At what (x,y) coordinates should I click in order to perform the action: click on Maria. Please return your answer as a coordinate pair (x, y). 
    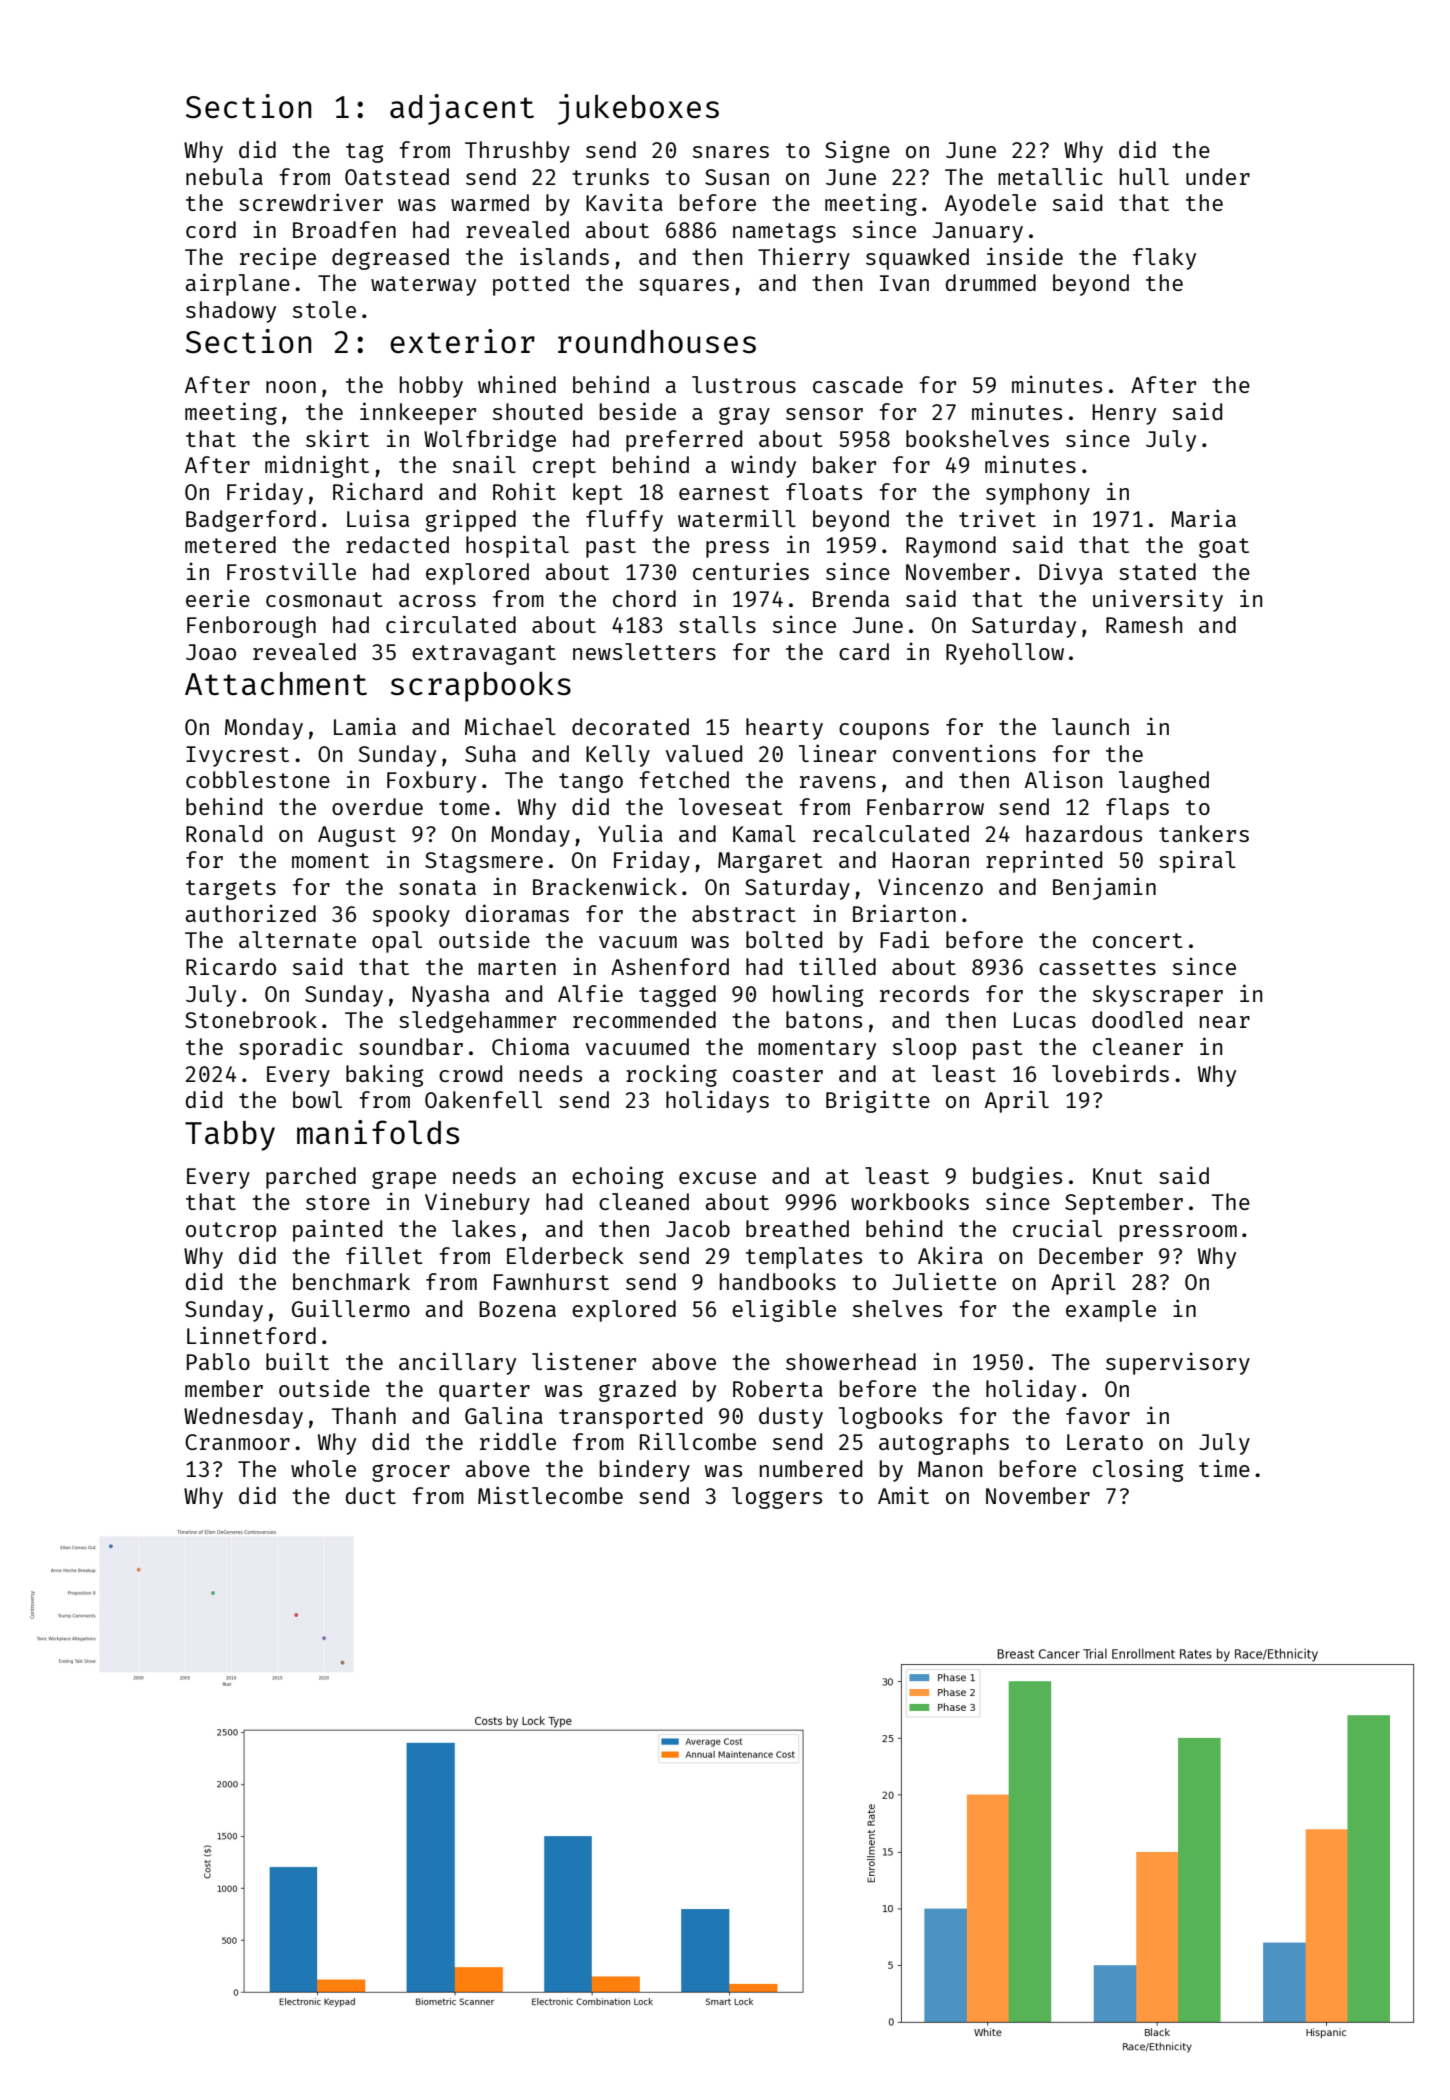
    Looking at the image, I should click on (1203, 518).
